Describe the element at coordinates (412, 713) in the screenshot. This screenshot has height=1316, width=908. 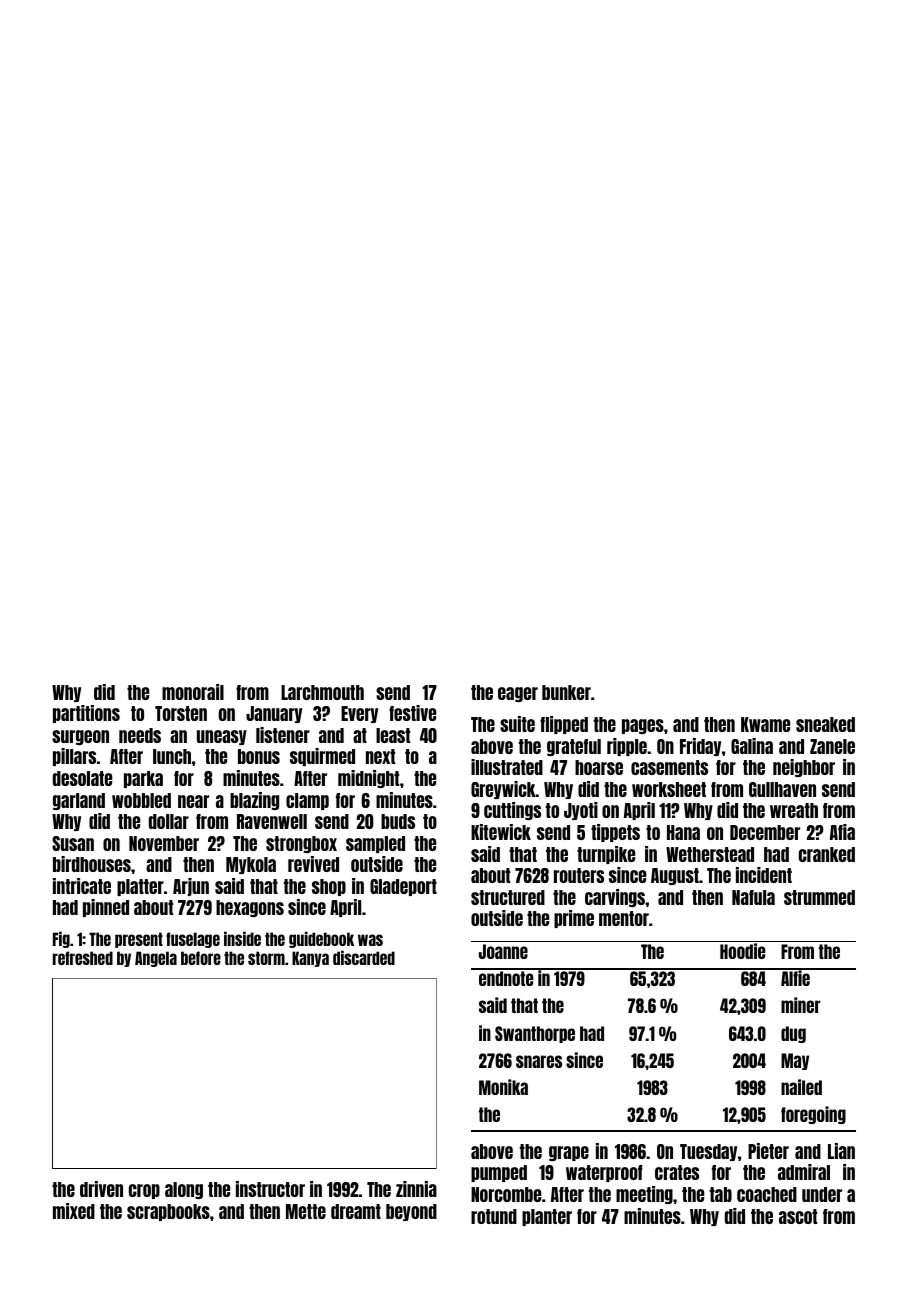
I see `festive` at that location.
